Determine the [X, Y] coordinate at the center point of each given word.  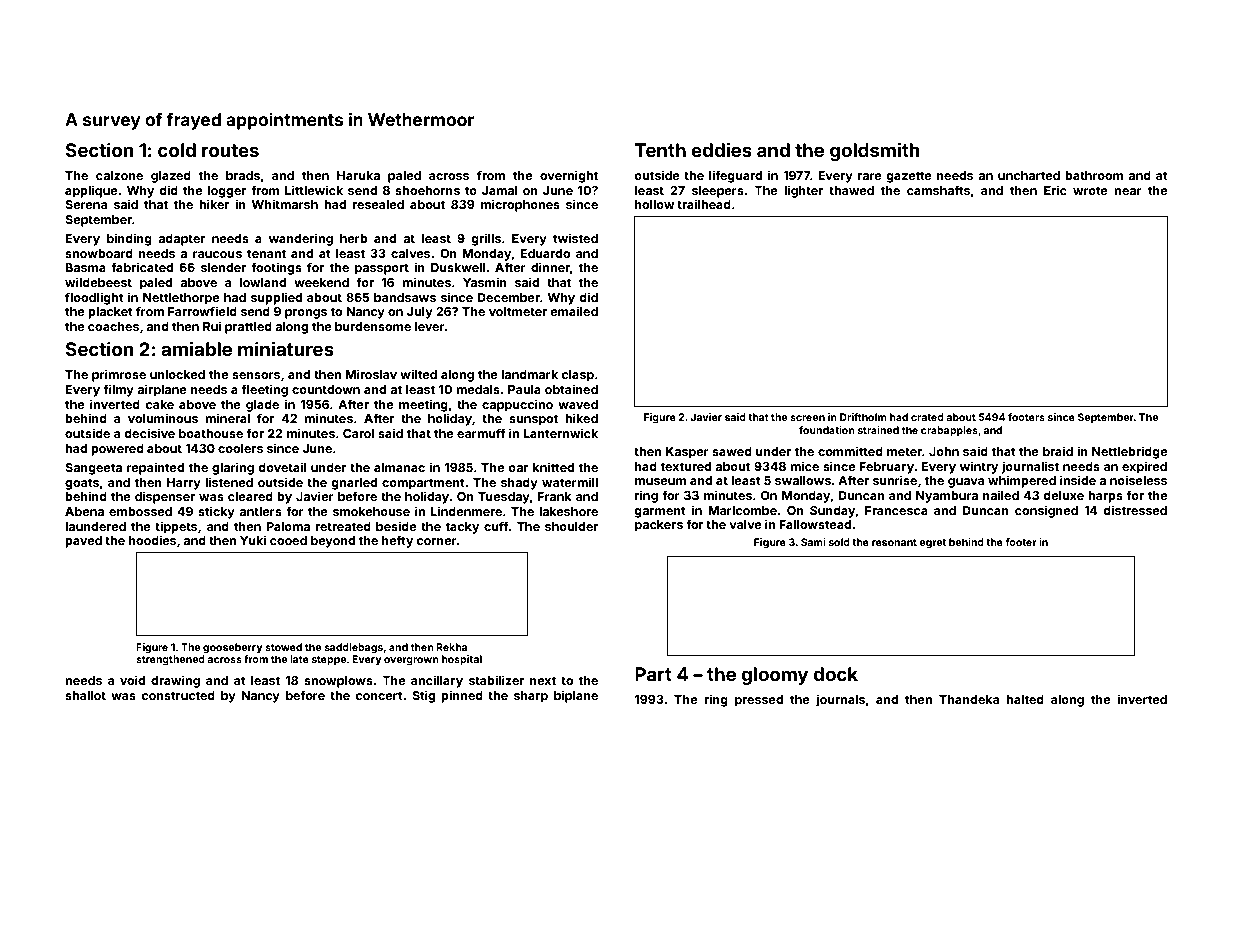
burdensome [373, 326]
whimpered [1022, 481]
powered [117, 450]
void [132, 680]
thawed [851, 190]
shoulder [571, 526]
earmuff [481, 433]
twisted [575, 238]
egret [932, 543]
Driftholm [863, 417]
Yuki [253, 540]
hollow [655, 204]
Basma [85, 267]
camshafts [938, 190]
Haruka [358, 175]
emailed [574, 311]
